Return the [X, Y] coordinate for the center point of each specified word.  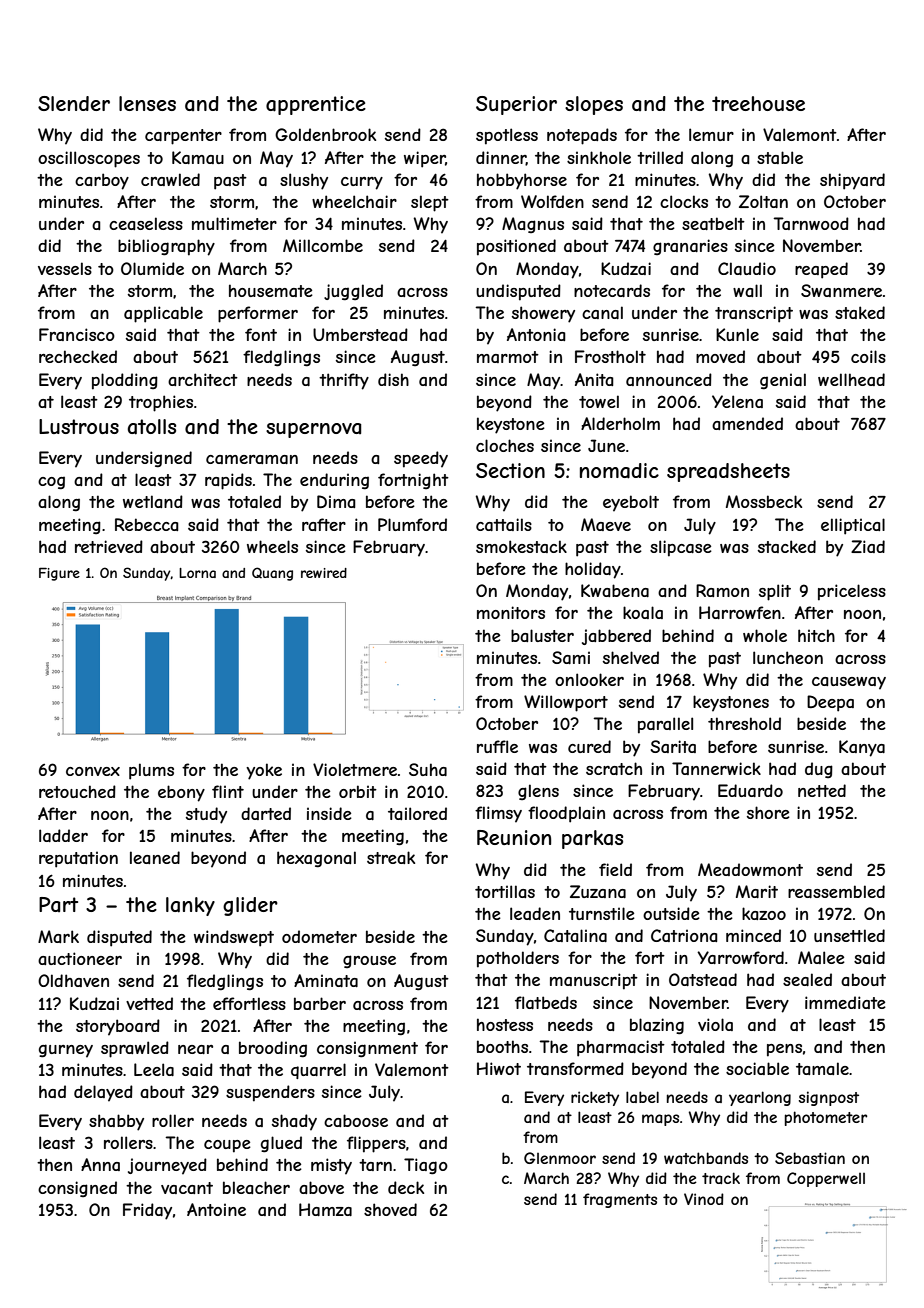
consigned [77, 1189]
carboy [102, 181]
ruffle [497, 746]
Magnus [533, 225]
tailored [417, 813]
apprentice [316, 105]
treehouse [758, 103]
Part [58, 904]
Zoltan [763, 201]
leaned [155, 857]
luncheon [788, 657]
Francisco [77, 334]
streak [391, 857]
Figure [59, 574]
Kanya [862, 748]
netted [822, 790]
